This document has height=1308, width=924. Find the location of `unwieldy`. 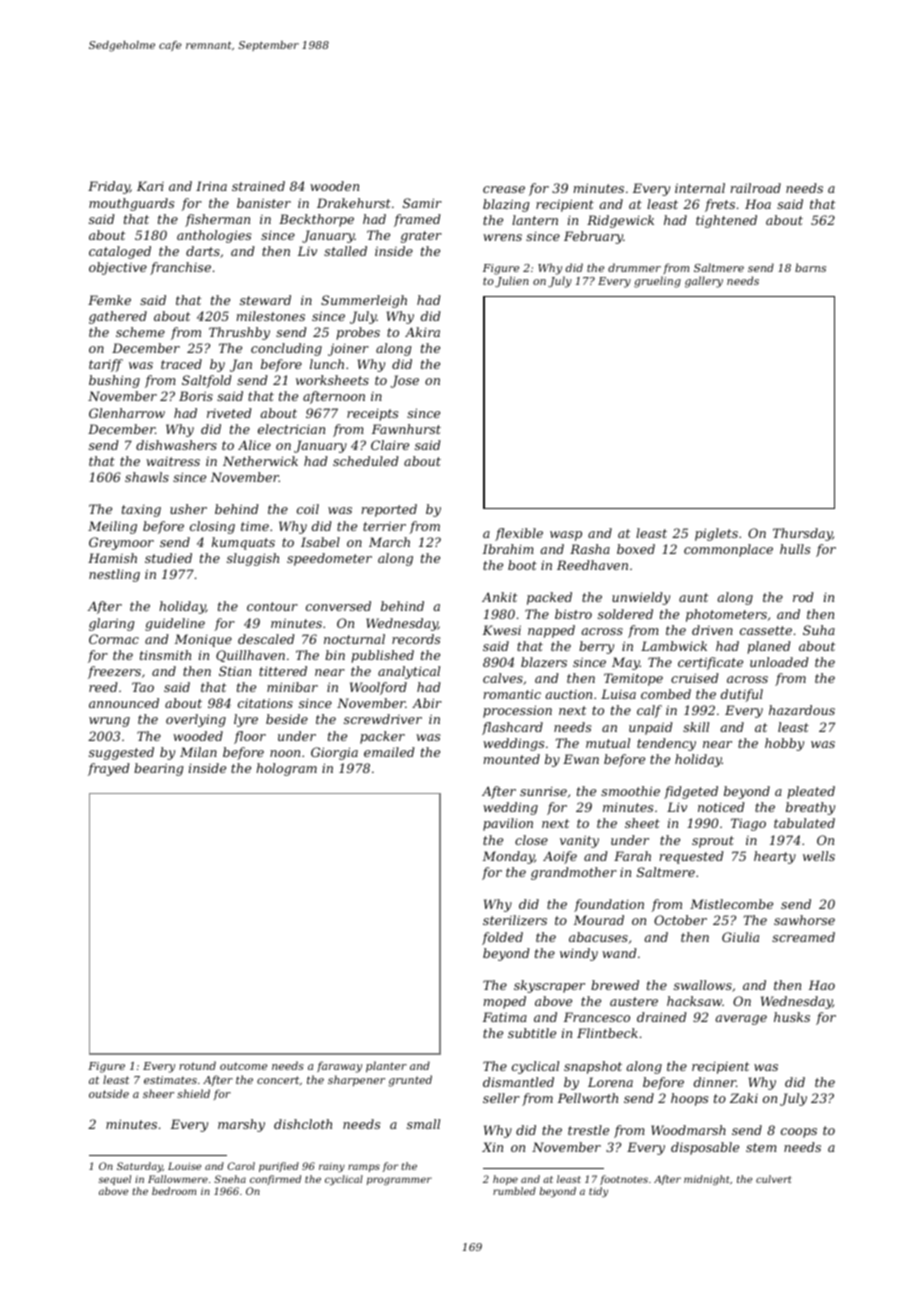

unwieldy is located at coordinates (641, 598).
